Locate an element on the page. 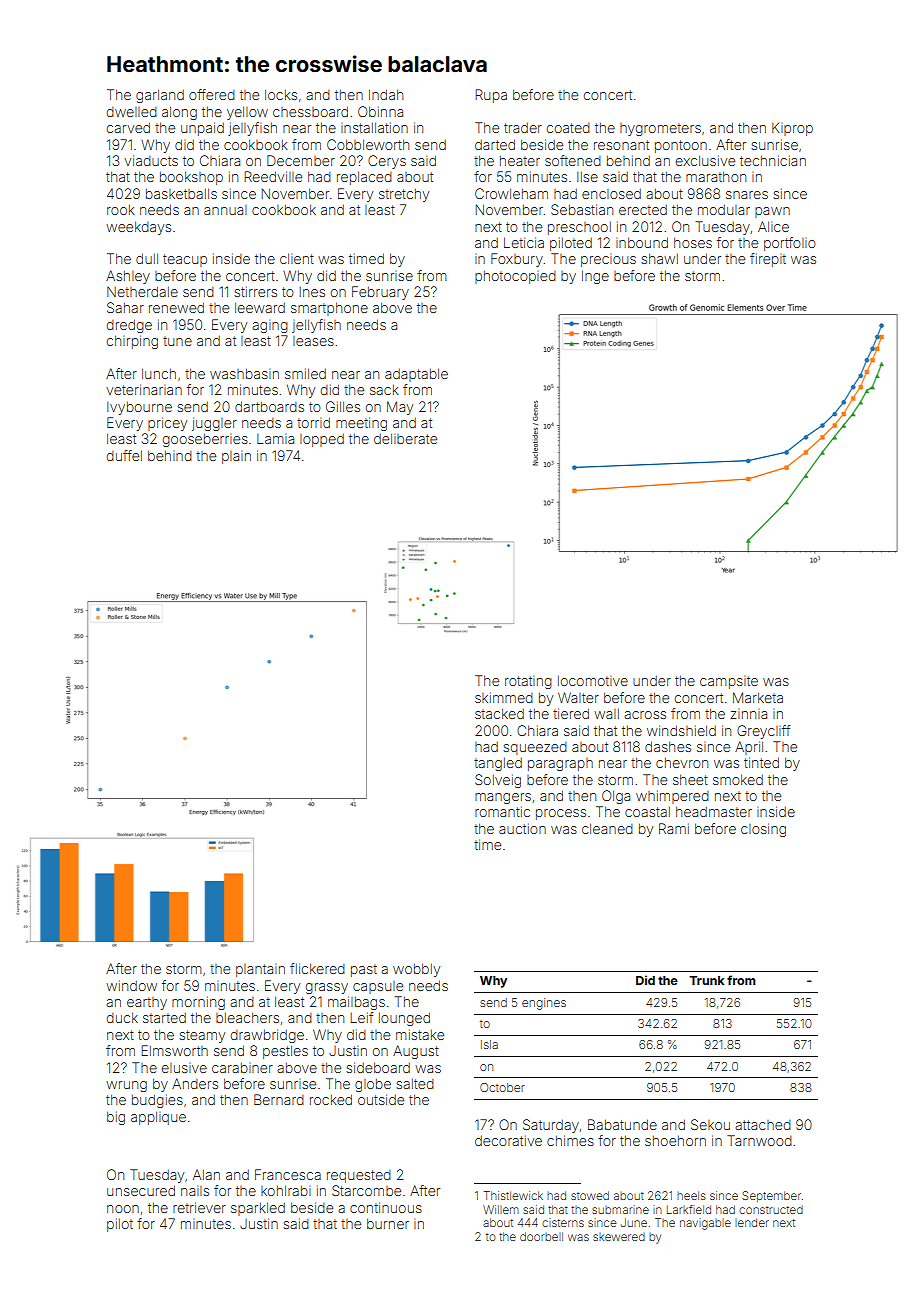  weekdays is located at coordinates (138, 228).
